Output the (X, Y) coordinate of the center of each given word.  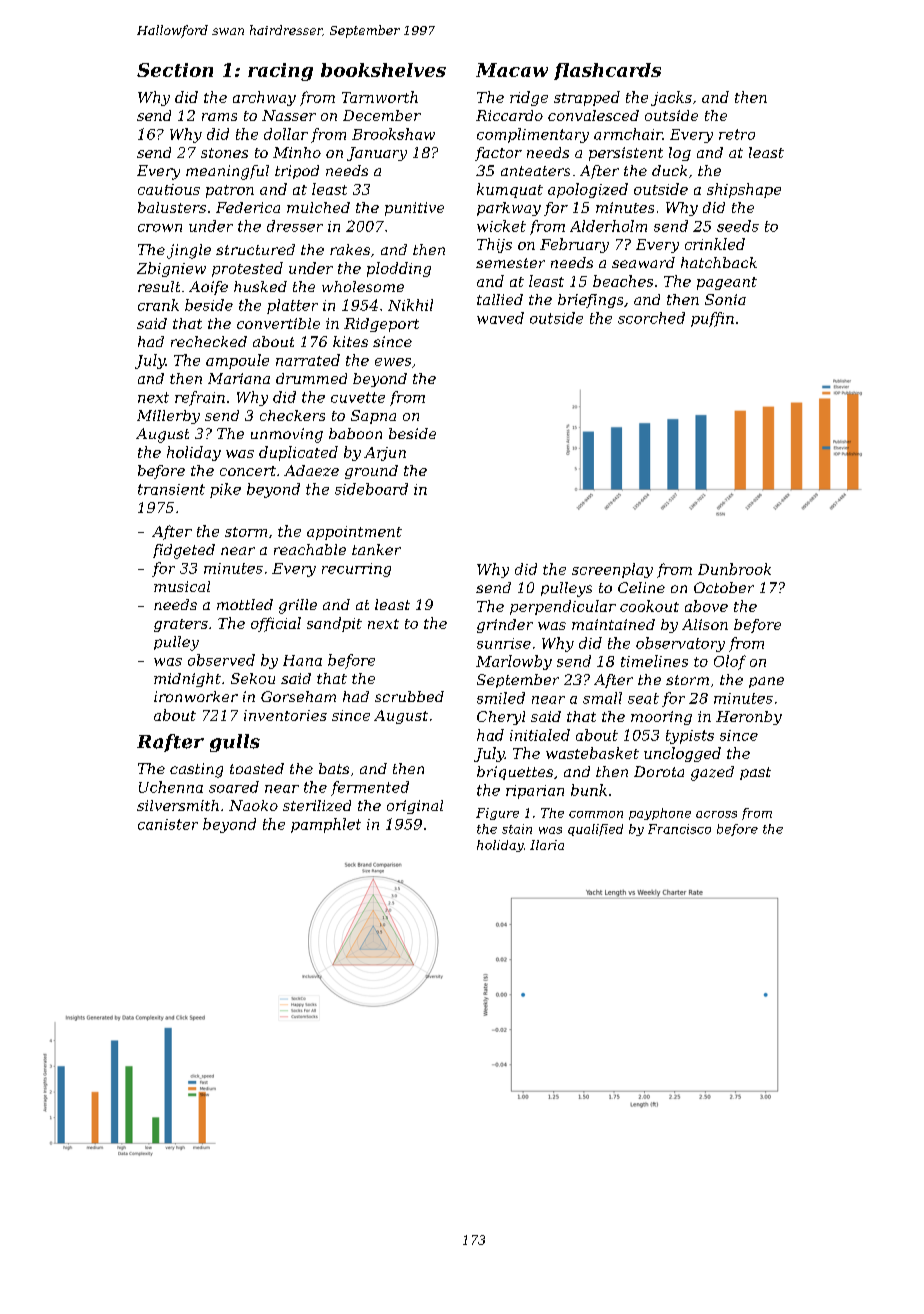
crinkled (715, 244)
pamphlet (326, 825)
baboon (355, 433)
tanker (376, 549)
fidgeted (184, 551)
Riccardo (509, 115)
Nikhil (410, 305)
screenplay (612, 570)
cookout (649, 606)
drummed (311, 378)
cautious (169, 189)
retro (737, 134)
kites (350, 341)
